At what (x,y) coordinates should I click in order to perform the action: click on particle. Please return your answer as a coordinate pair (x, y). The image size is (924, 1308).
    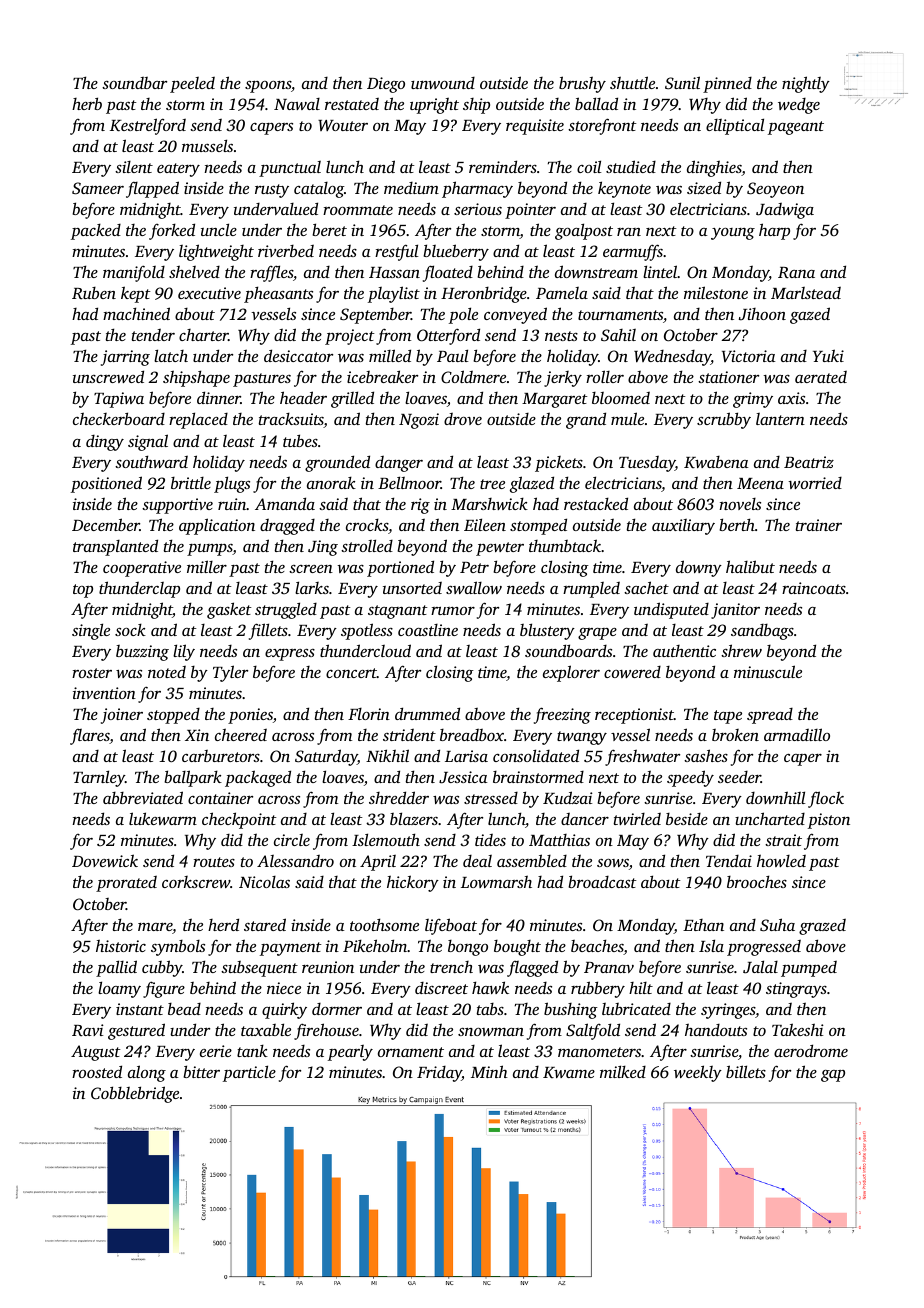
    Looking at the image, I should click on (249, 1073).
